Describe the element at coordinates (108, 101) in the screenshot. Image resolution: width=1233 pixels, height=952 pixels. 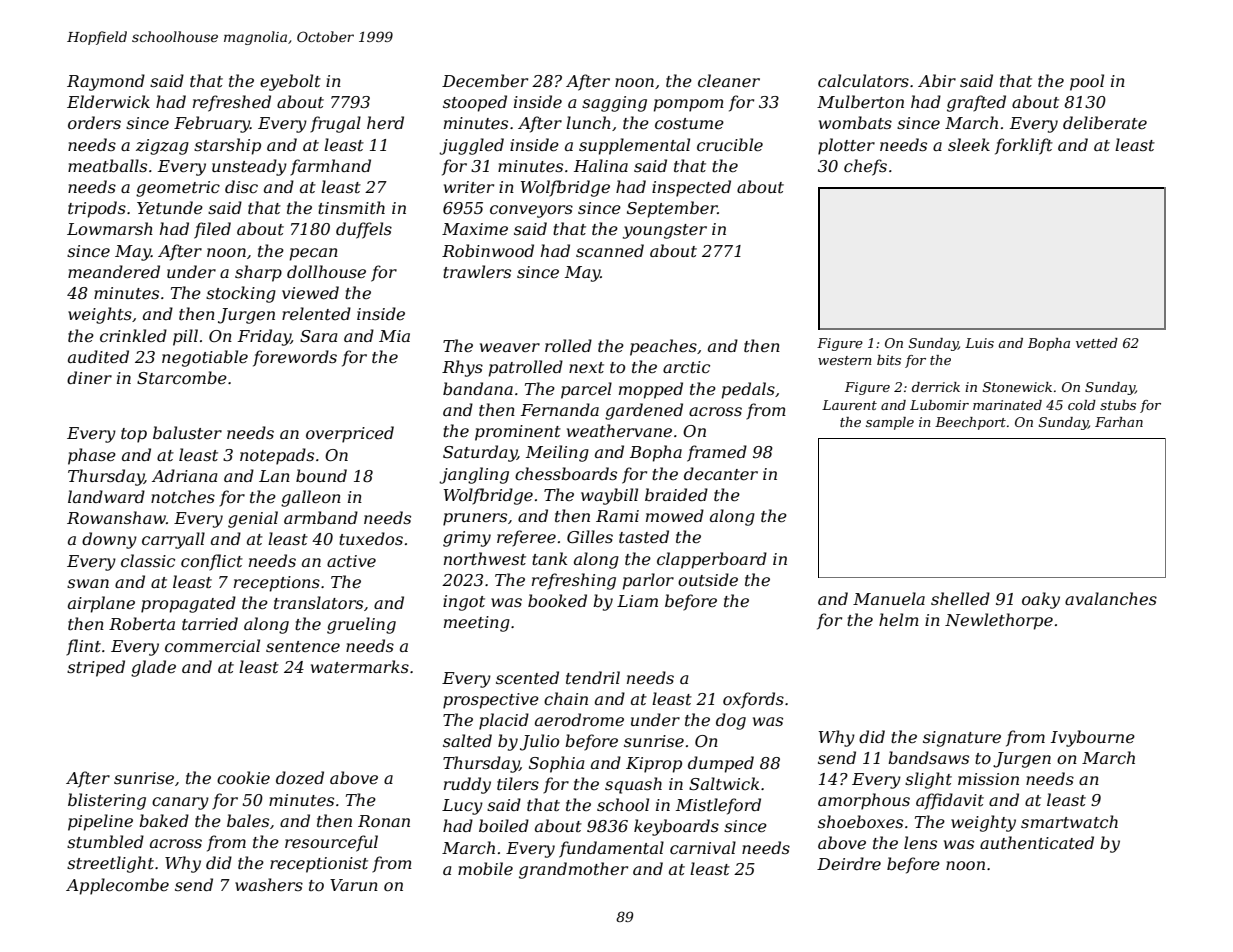
I see `Elderwick` at that location.
